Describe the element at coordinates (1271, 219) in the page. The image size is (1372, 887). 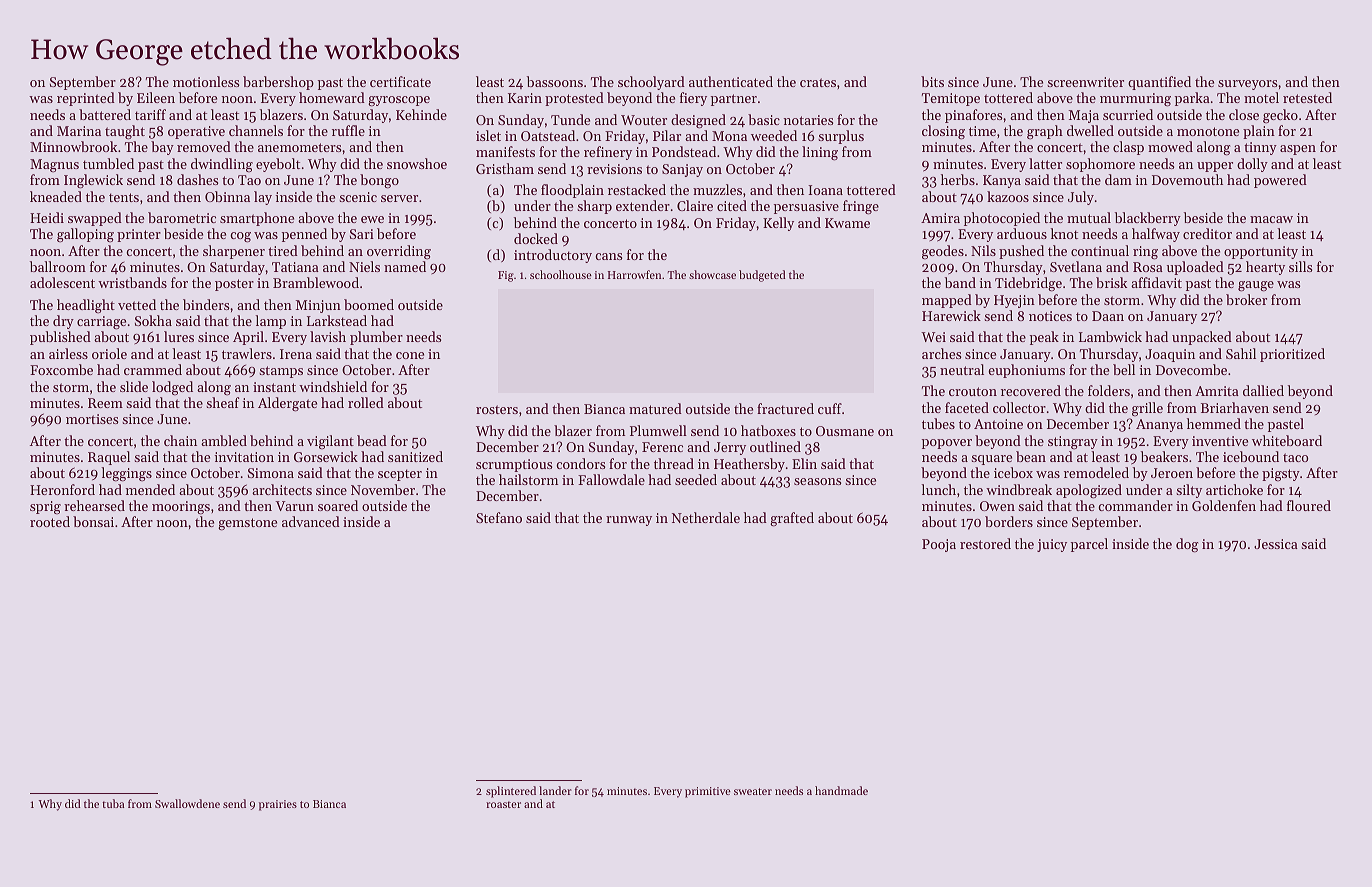
I see `macaw` at that location.
